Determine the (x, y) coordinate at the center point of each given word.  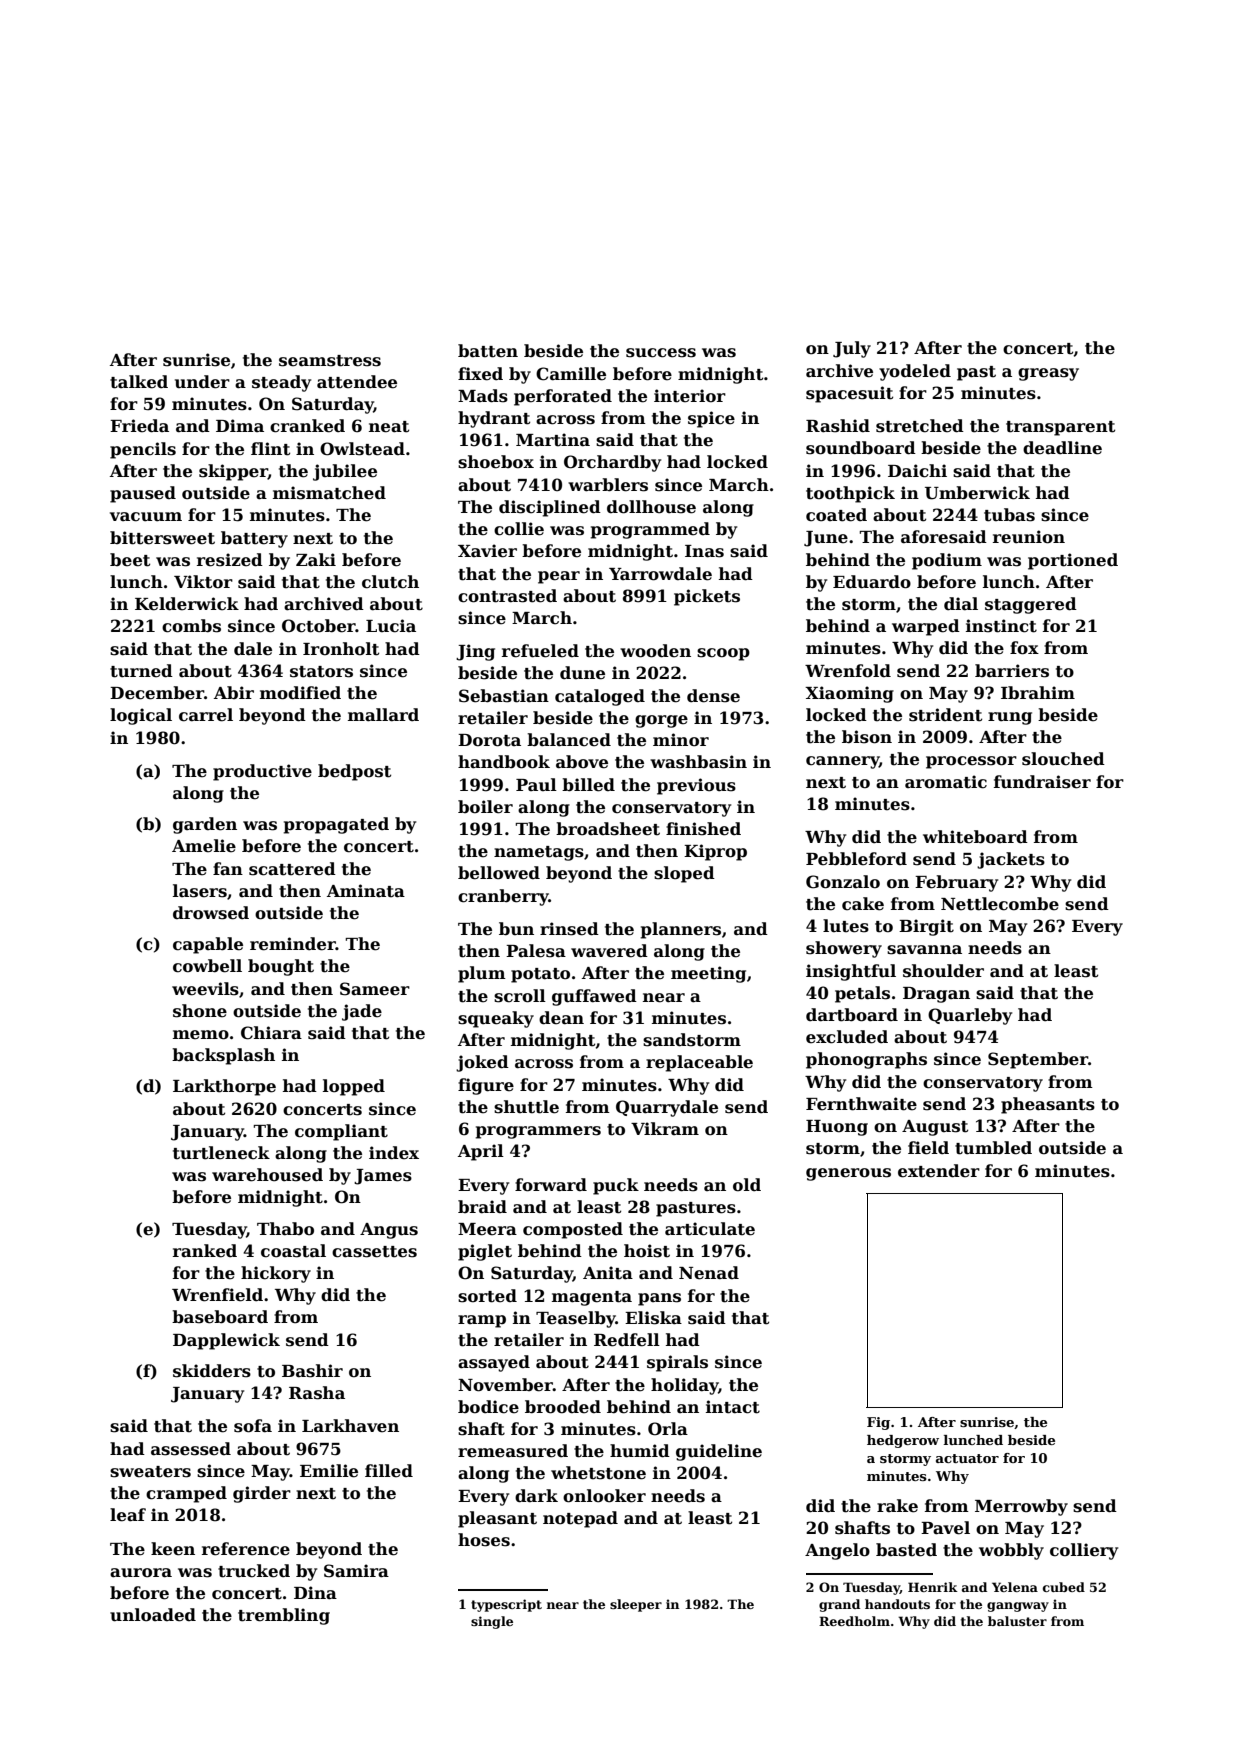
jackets (1011, 860)
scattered (292, 869)
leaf (128, 1515)
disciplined (550, 508)
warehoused (267, 1175)
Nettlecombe (1000, 904)
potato (540, 975)
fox (1024, 648)
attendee (357, 382)
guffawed (594, 997)
